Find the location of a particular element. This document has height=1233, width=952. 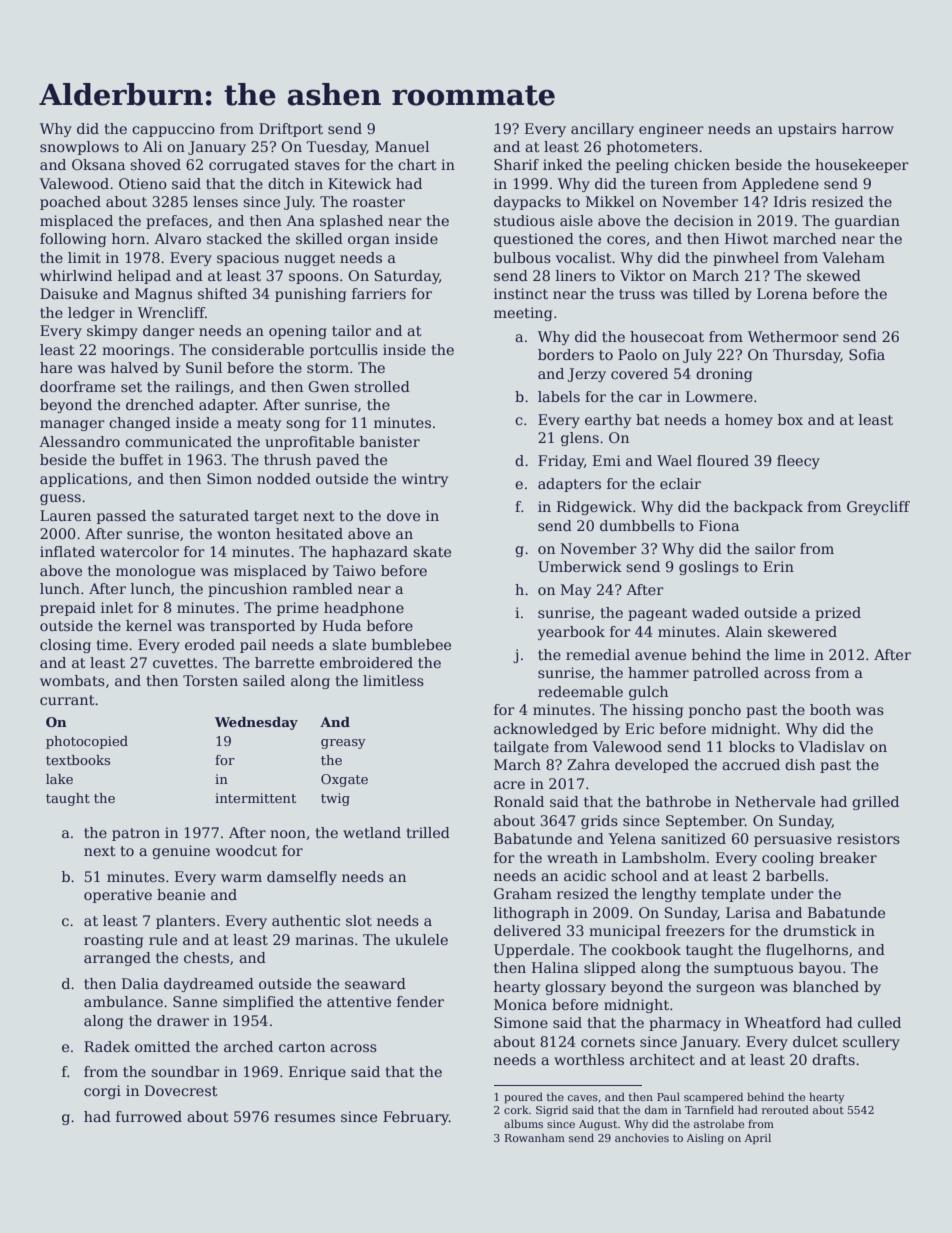

furrowed is located at coordinates (149, 1116).
